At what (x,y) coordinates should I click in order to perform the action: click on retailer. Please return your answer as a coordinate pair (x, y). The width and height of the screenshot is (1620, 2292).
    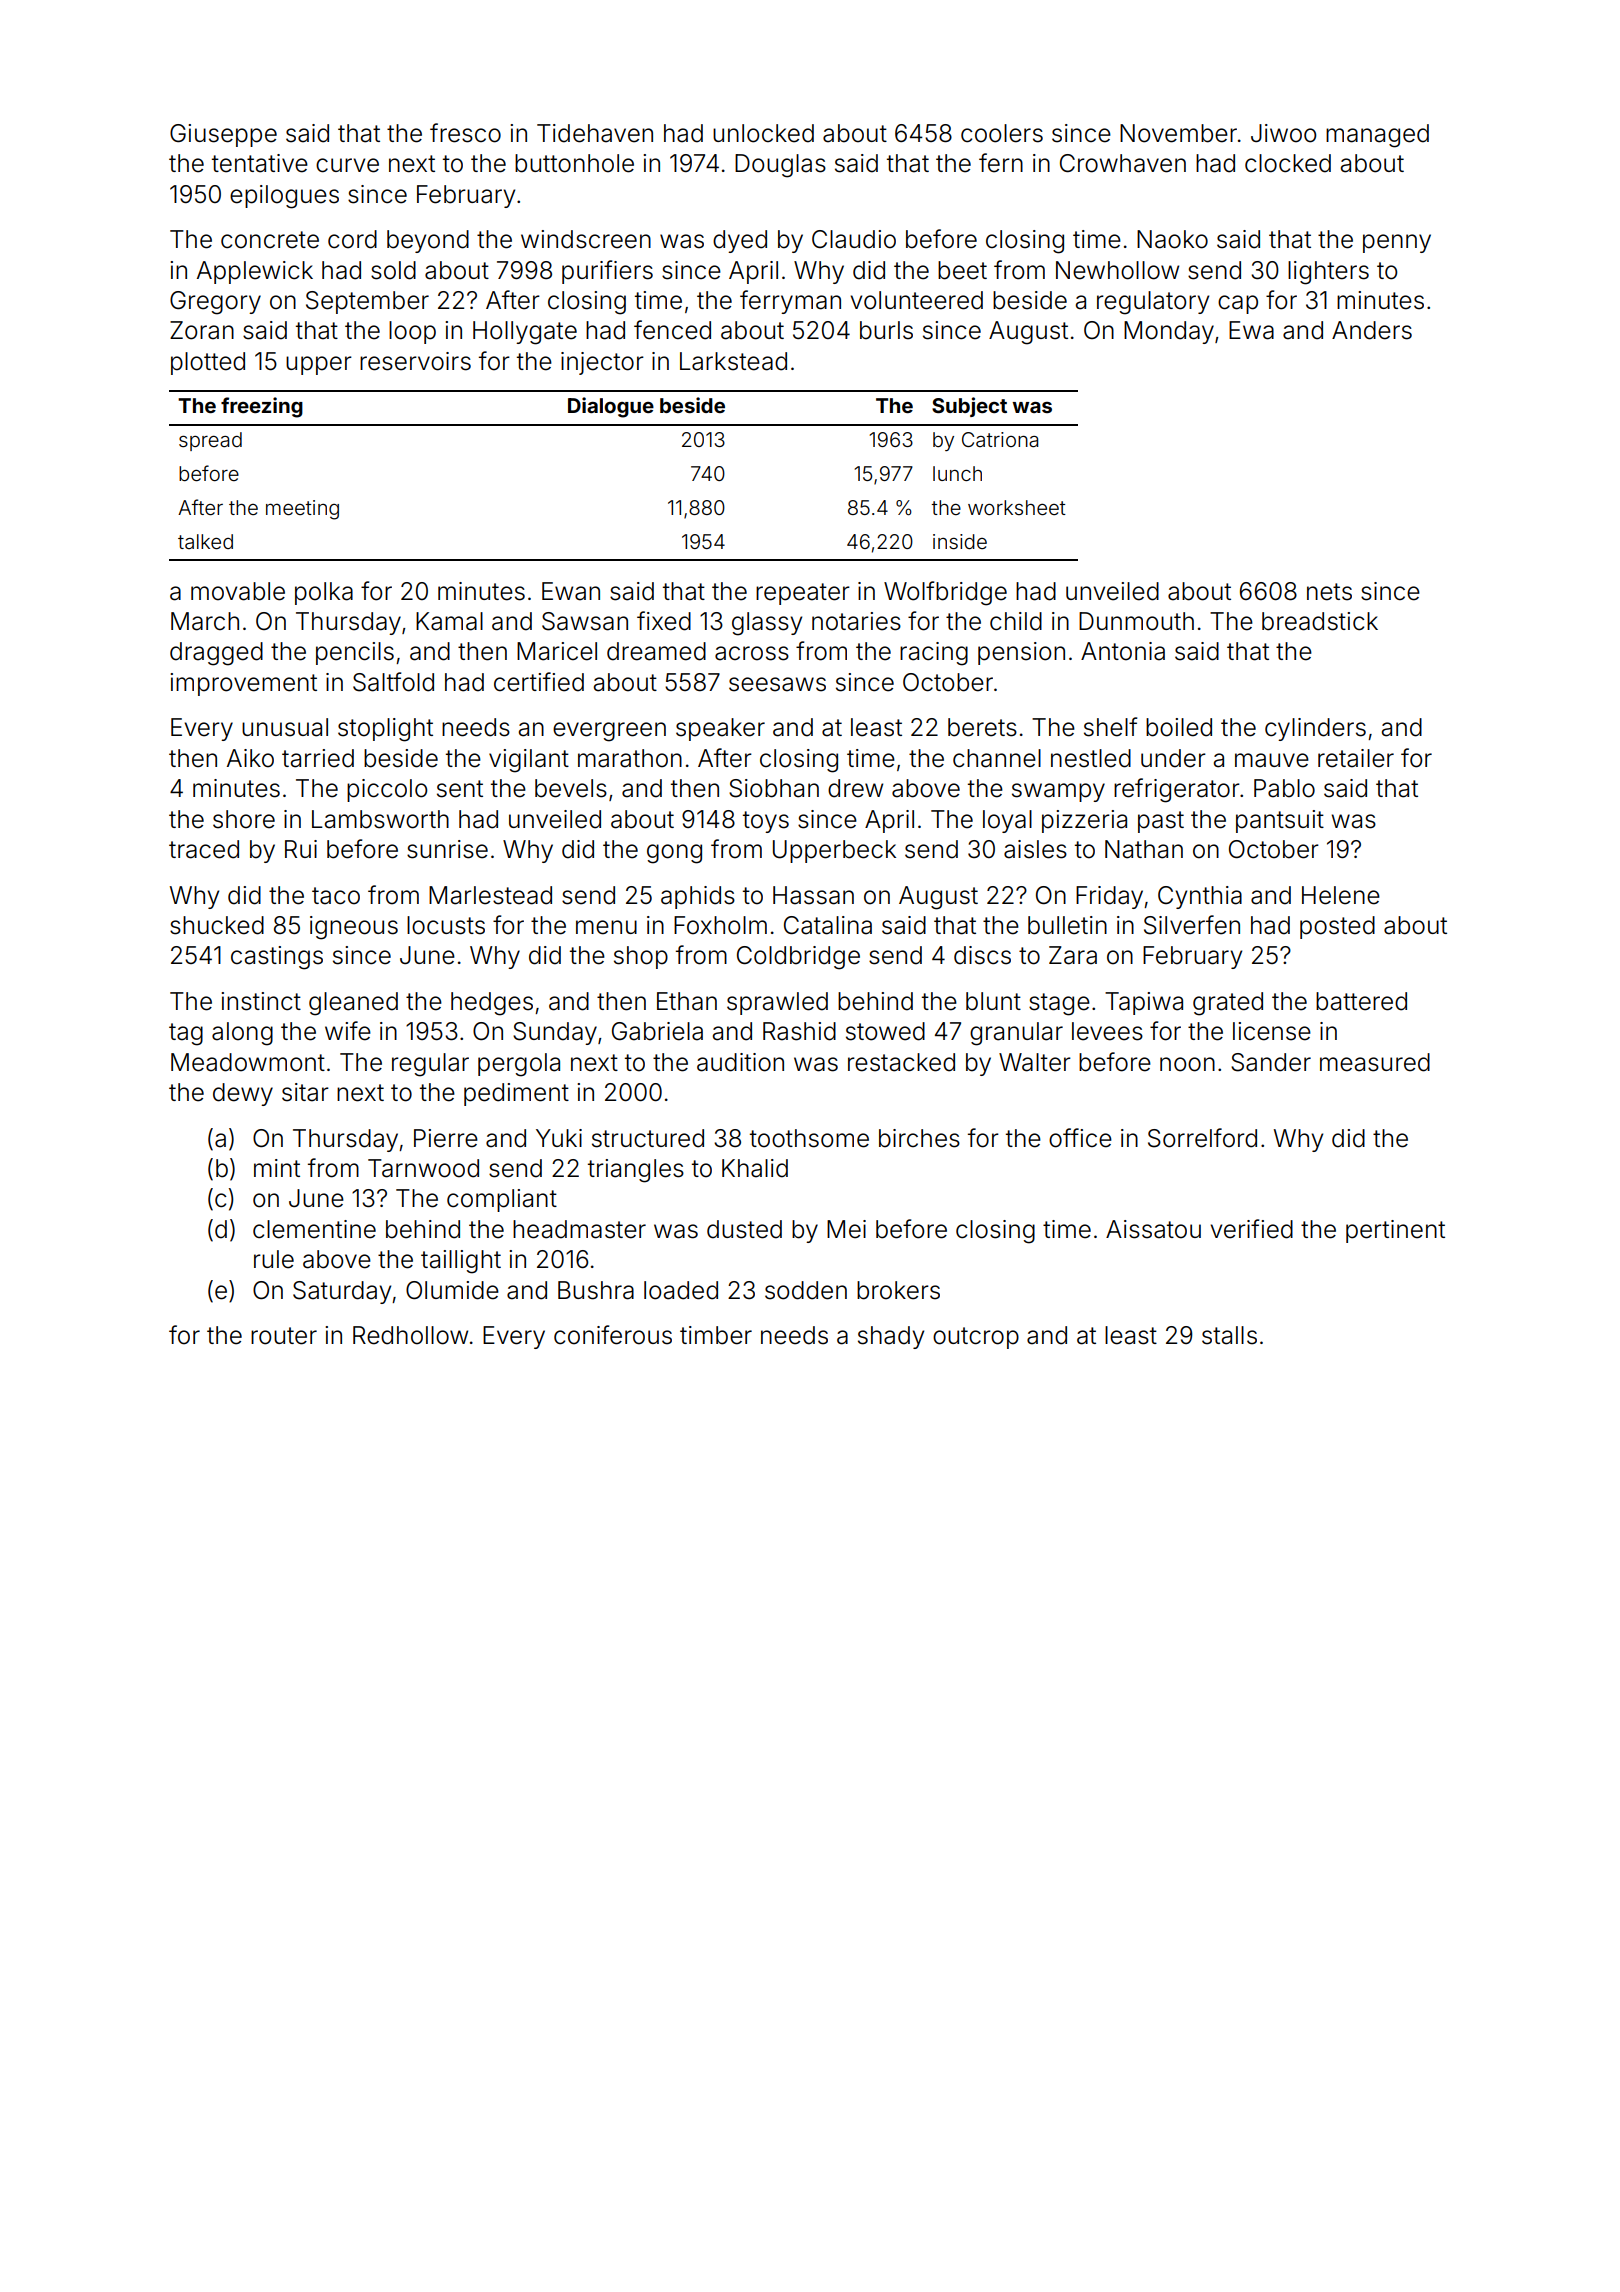
    Looking at the image, I should click on (1356, 758).
